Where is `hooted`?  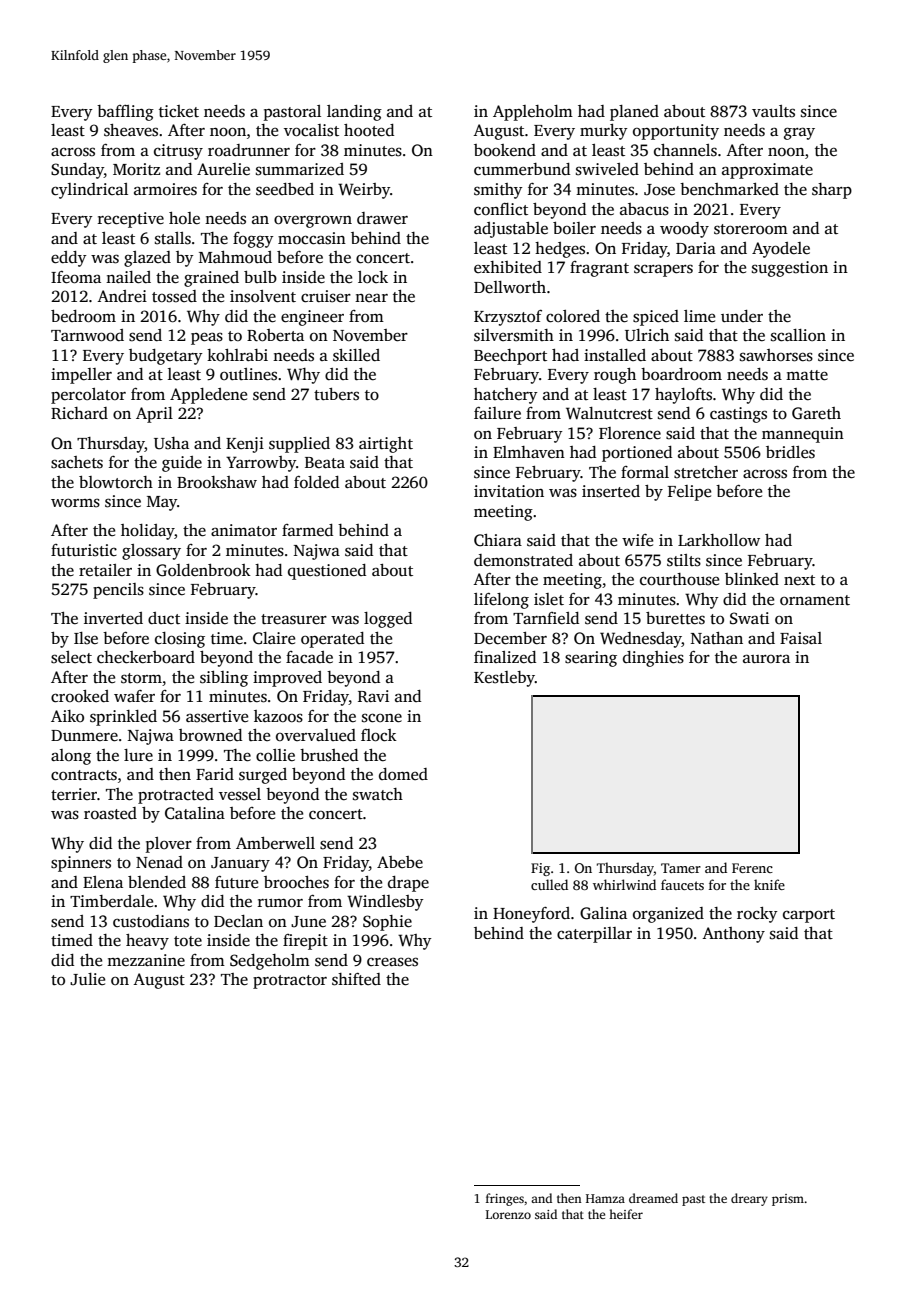
hooted is located at coordinates (369, 130).
